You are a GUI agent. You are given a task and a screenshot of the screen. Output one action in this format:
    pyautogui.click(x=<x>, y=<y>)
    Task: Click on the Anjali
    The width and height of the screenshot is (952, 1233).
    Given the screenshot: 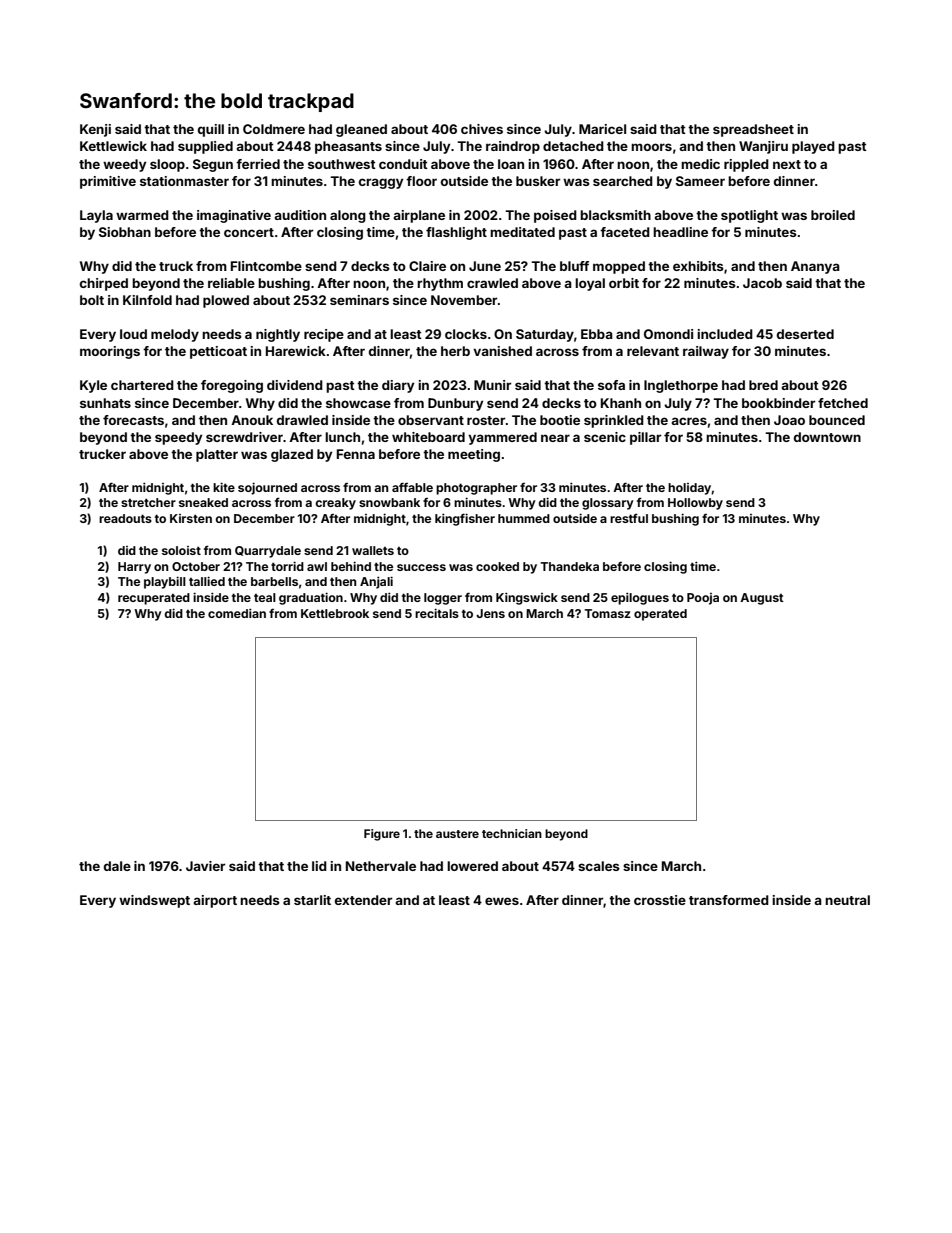 What is the action you would take?
    pyautogui.click(x=376, y=582)
